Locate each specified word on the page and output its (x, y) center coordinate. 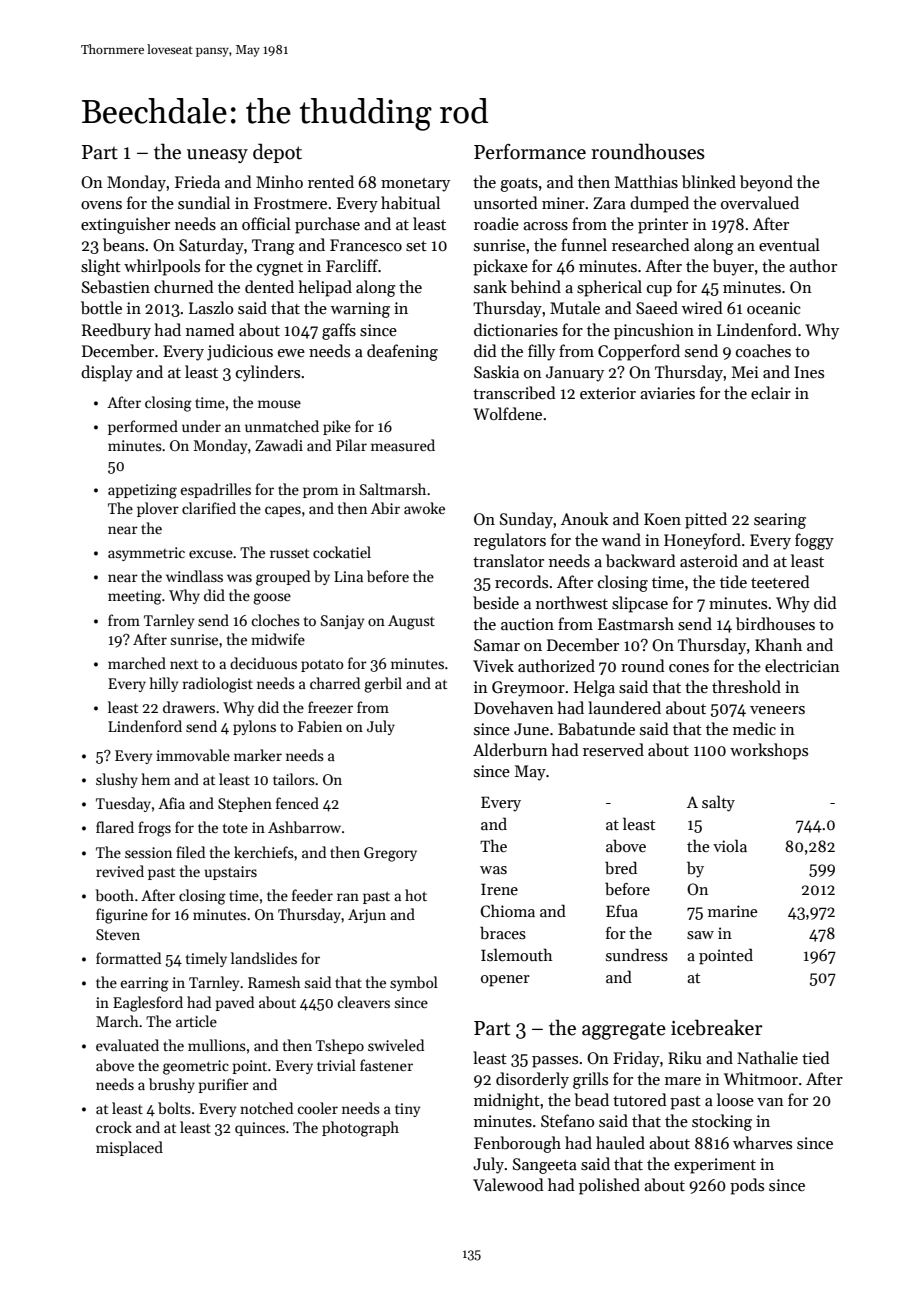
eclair (771, 392)
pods (747, 1186)
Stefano (567, 1120)
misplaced (129, 1148)
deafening (402, 352)
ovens (101, 205)
